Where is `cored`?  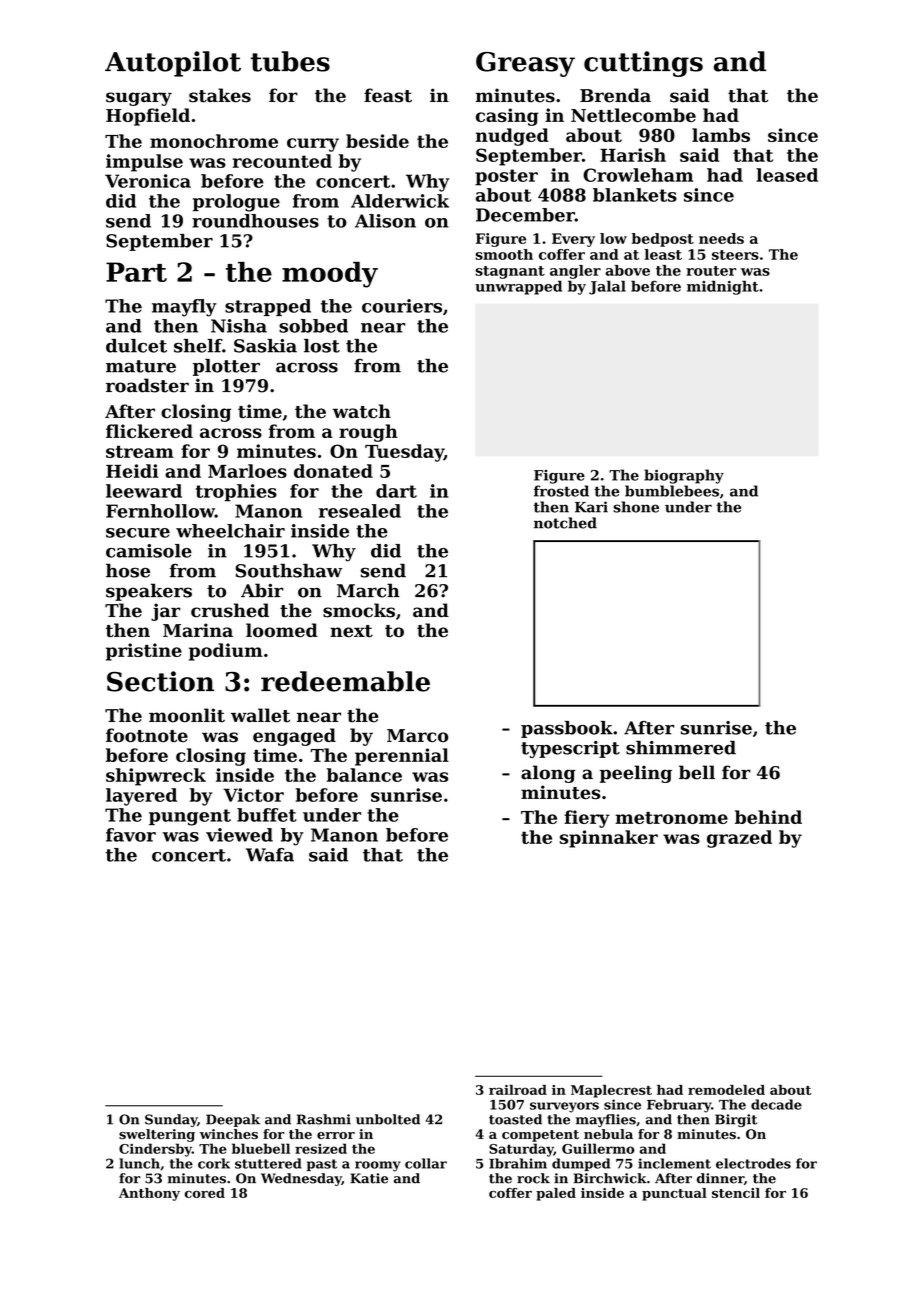
cored is located at coordinates (205, 1193).
